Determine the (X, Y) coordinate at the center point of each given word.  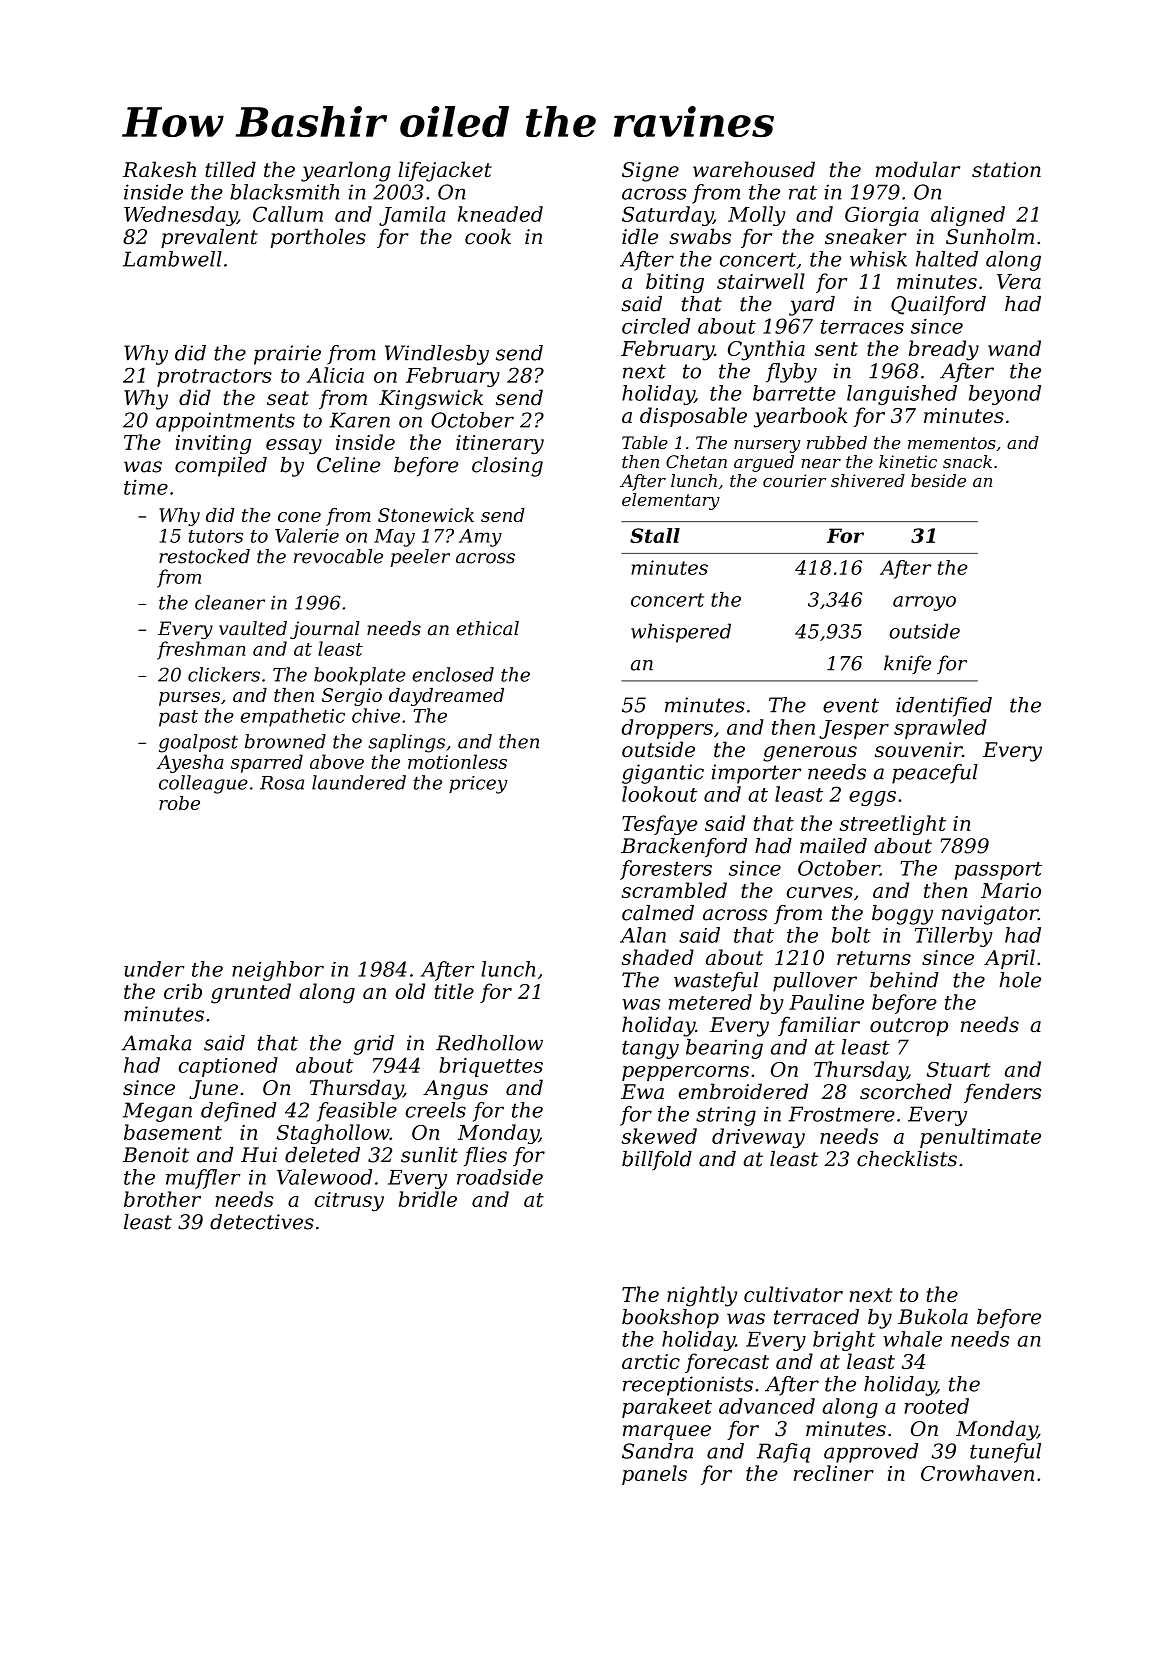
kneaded (500, 214)
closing (507, 467)
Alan (643, 935)
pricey (478, 785)
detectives (262, 1222)
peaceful (935, 774)
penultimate (980, 1138)
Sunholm (990, 236)
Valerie (307, 535)
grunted (251, 993)
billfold (657, 1160)
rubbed (837, 442)
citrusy (349, 1201)
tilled (230, 169)
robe (179, 803)
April (1009, 959)
